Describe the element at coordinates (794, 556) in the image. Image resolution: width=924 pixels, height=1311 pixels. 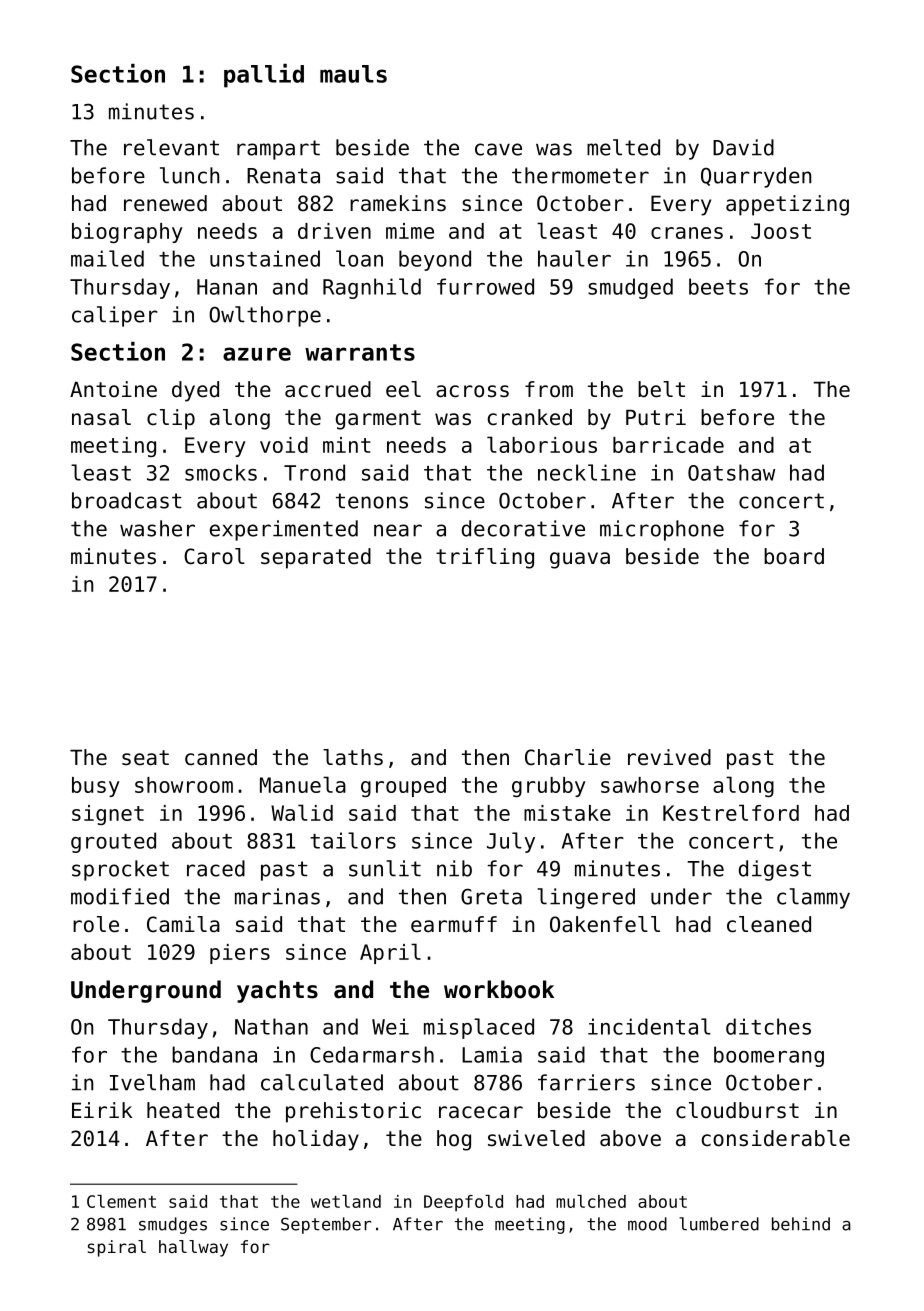
I see `board` at that location.
